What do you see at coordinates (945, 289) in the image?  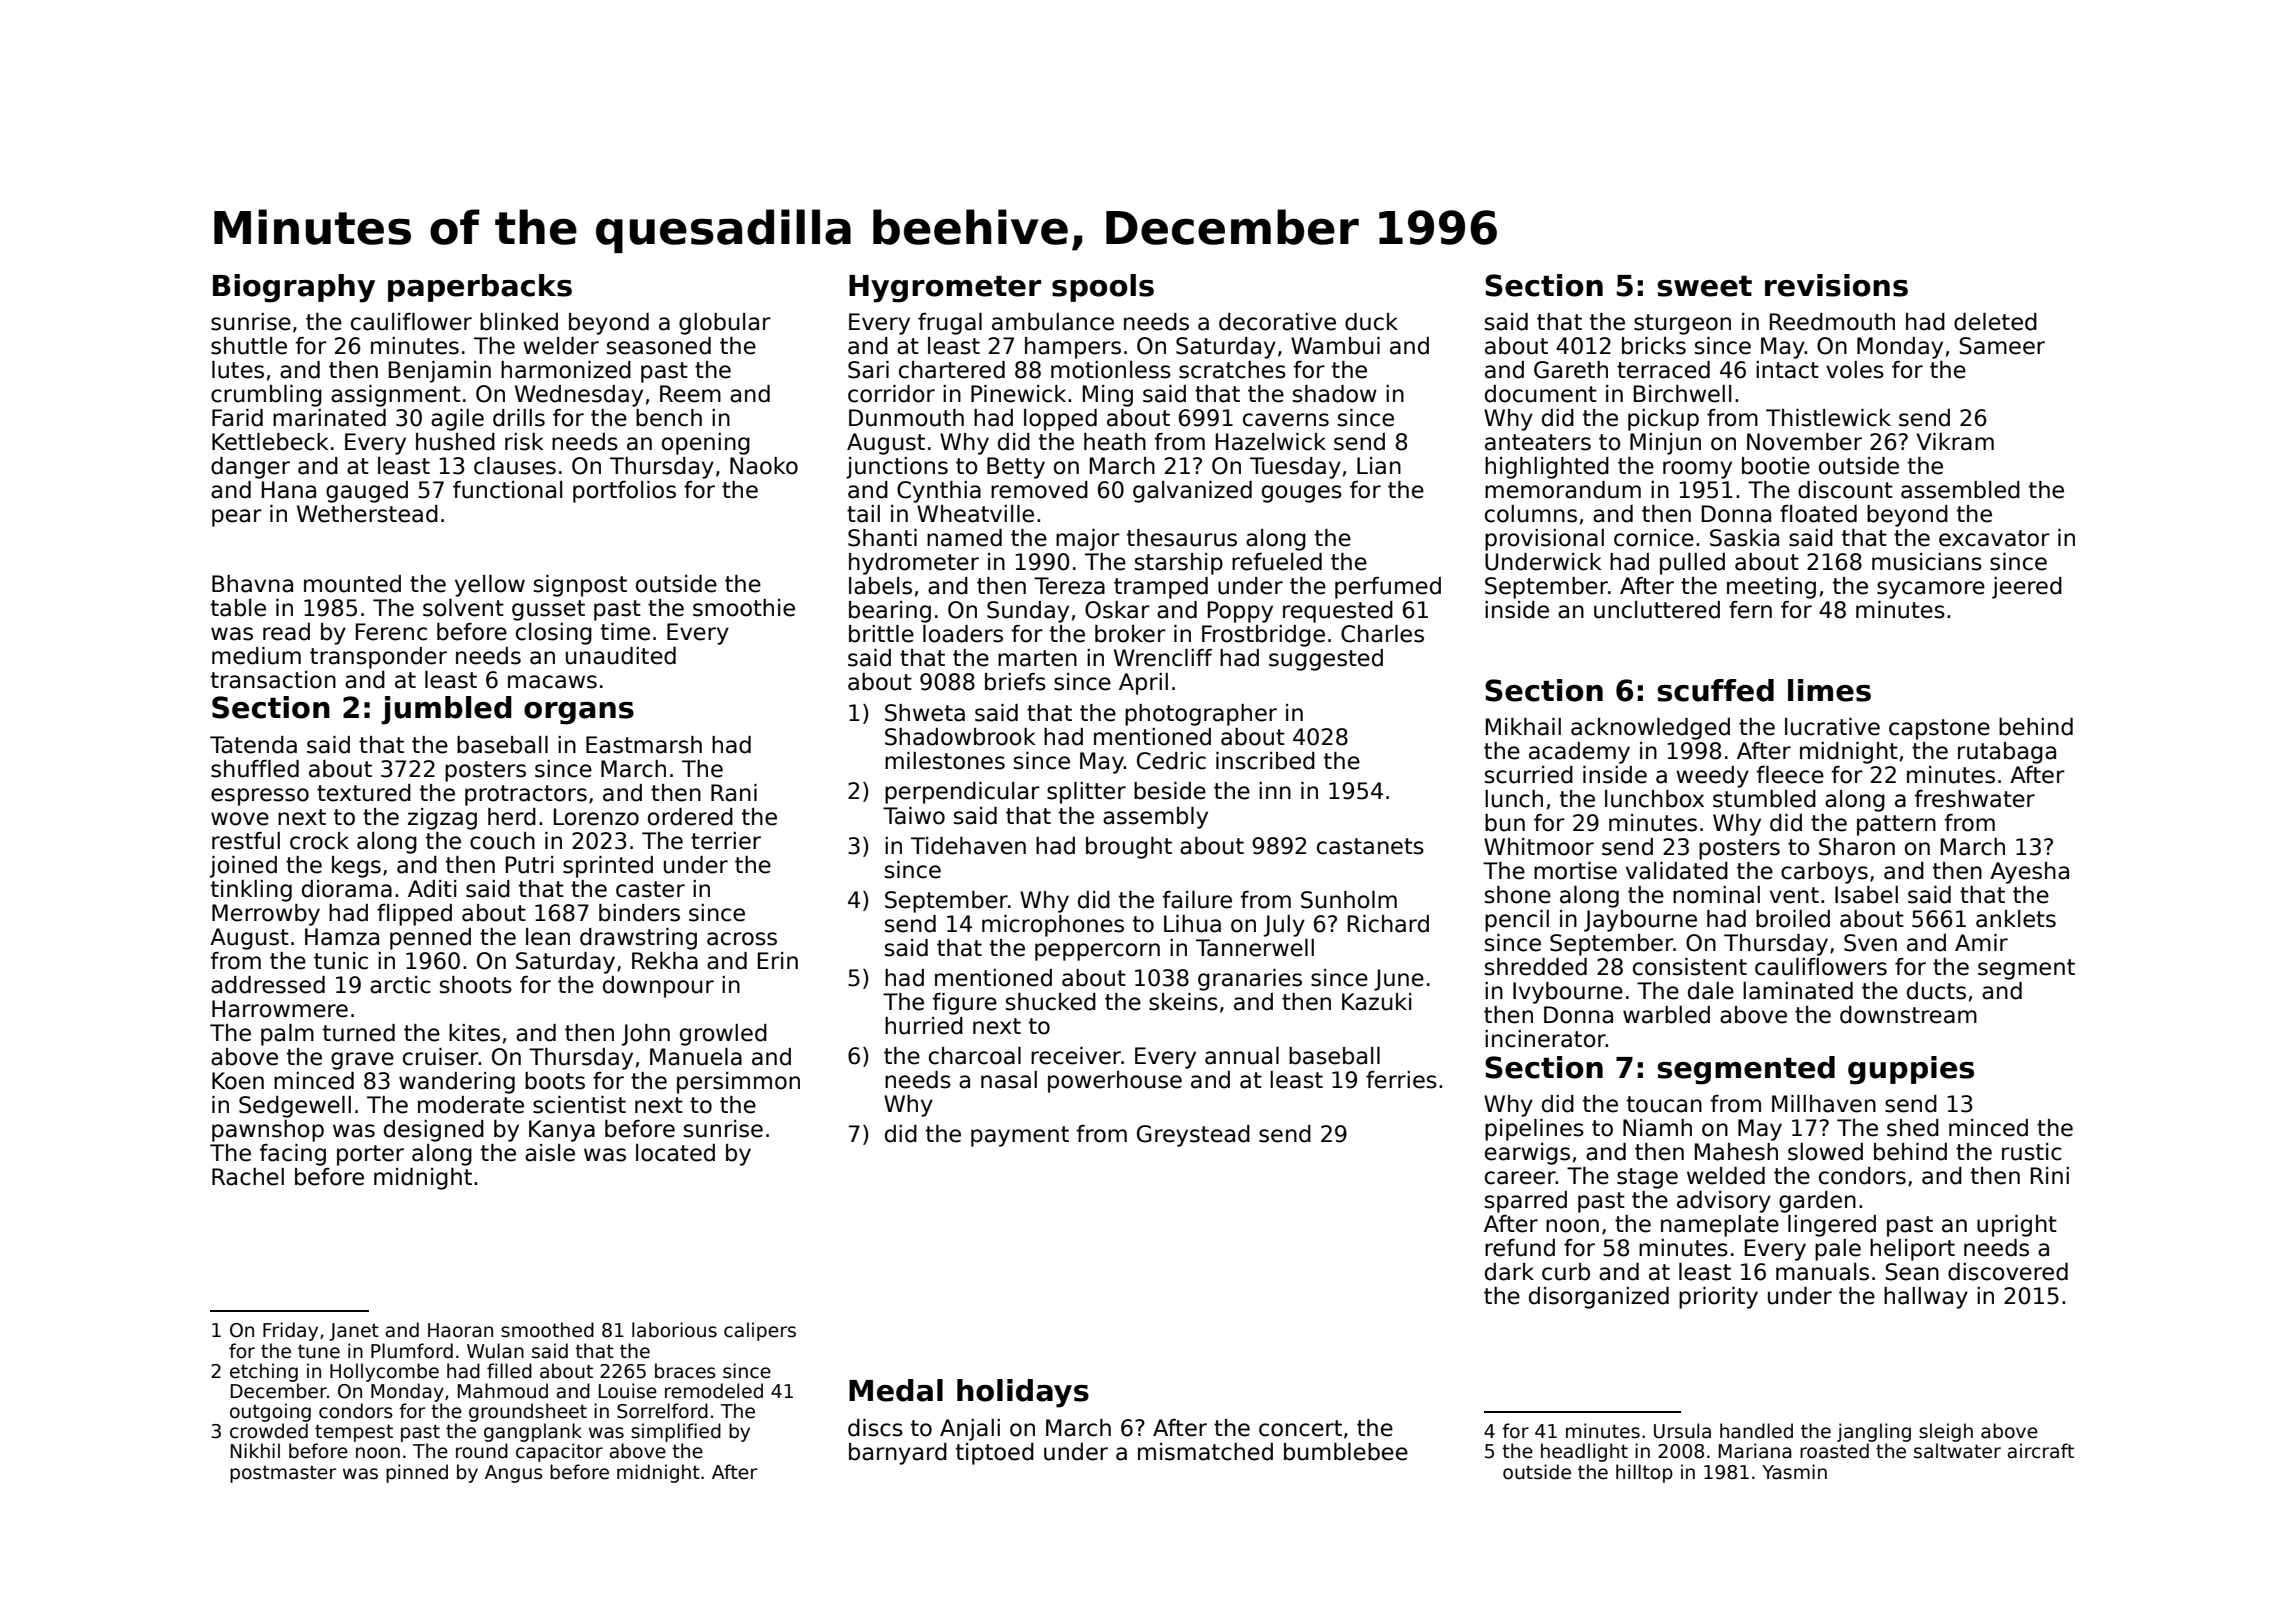 I see `Hygrometer` at bounding box center [945, 289].
